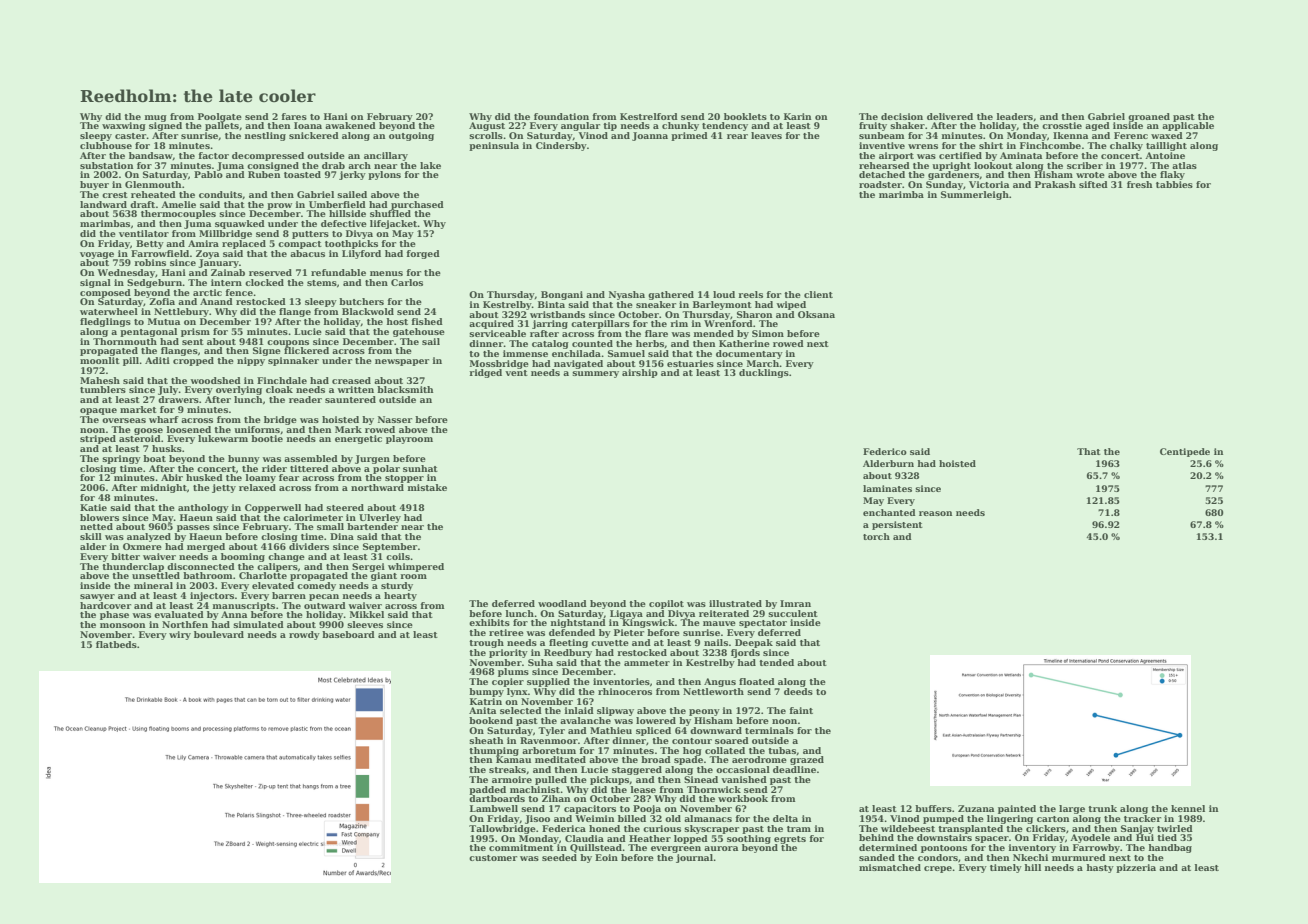 Image resolution: width=1308 pixels, height=924 pixels. I want to click on tabbies, so click(1174, 184).
